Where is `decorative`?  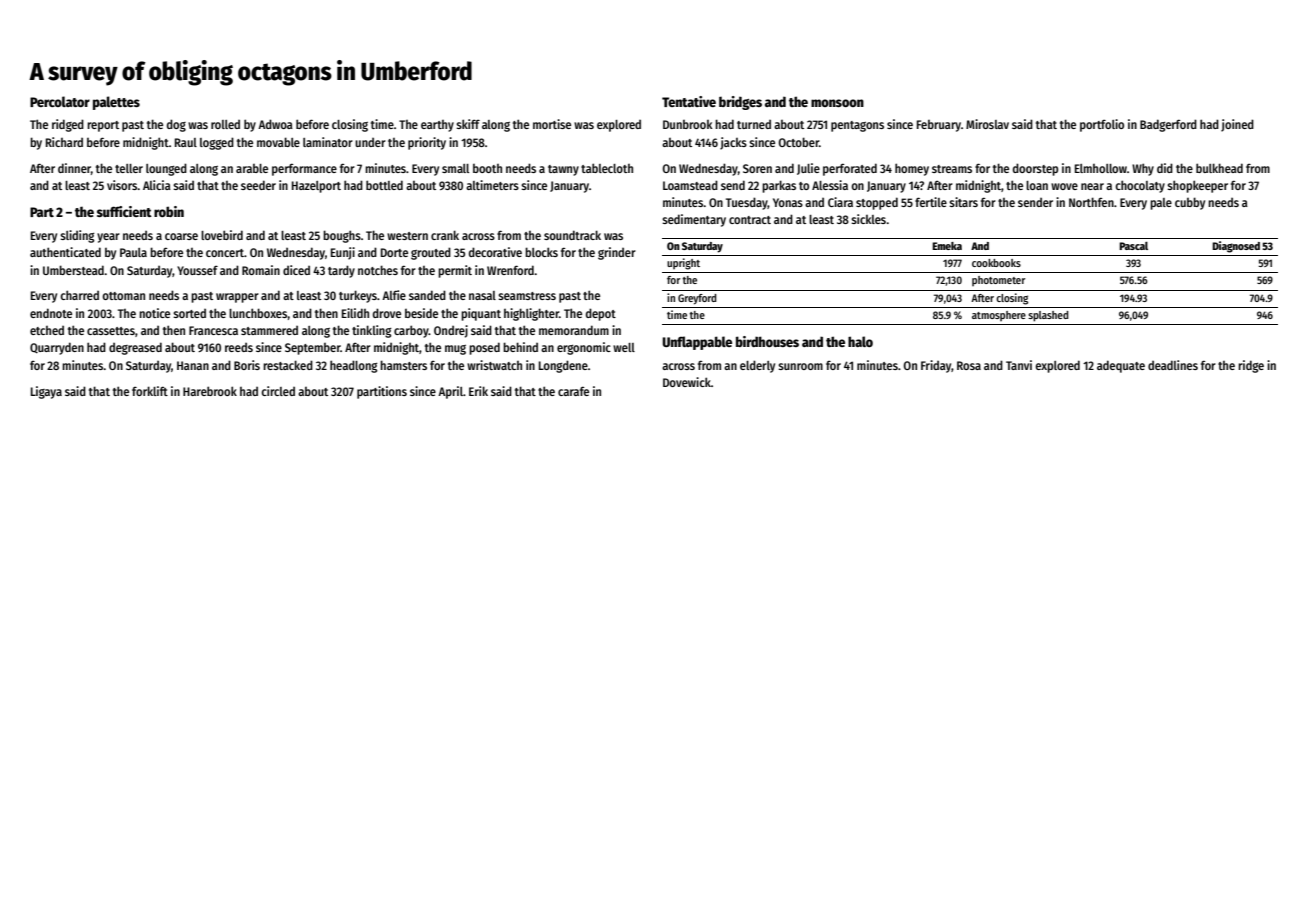
decorative is located at coordinates (495, 252).
